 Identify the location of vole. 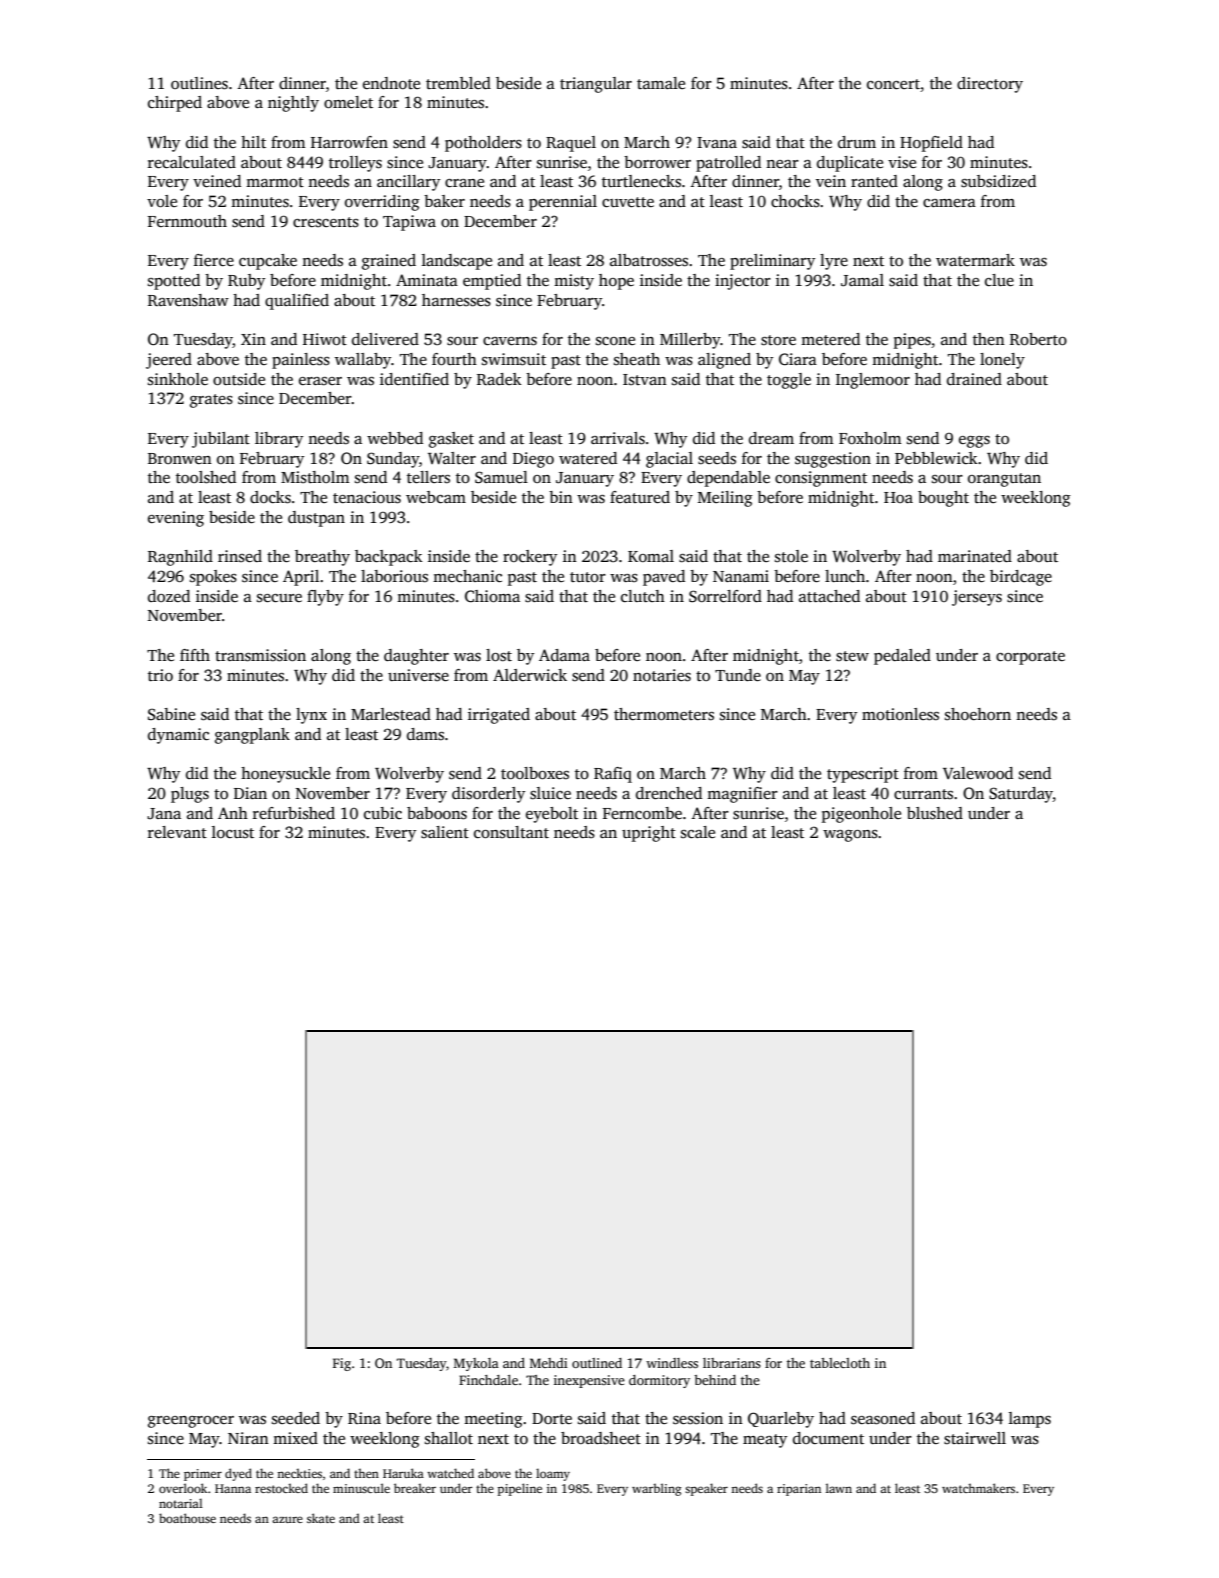
(162, 201).
